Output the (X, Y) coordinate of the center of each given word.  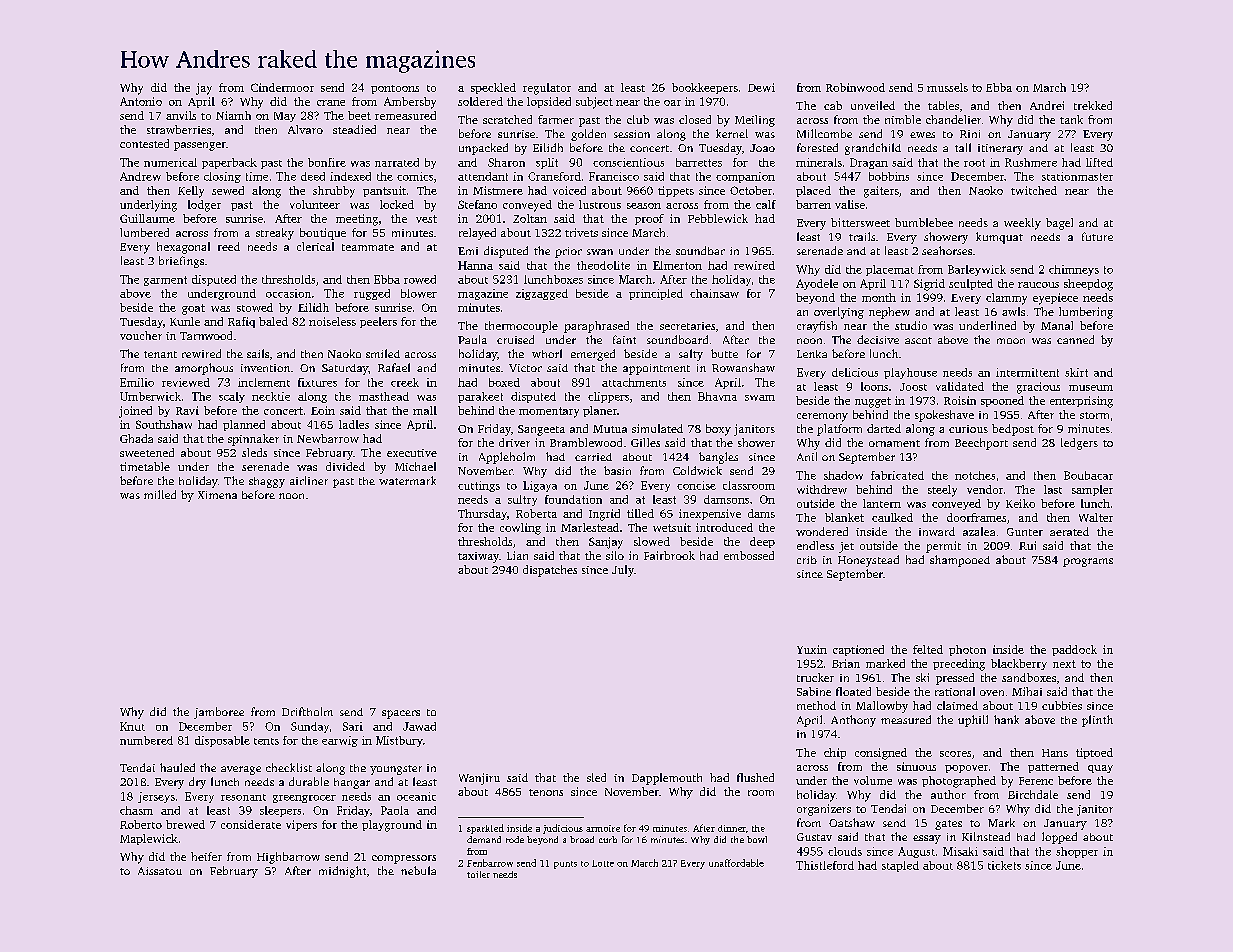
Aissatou (160, 871)
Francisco (614, 176)
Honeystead (868, 561)
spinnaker (253, 440)
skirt (1076, 372)
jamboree (219, 713)
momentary (549, 412)
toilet (478, 874)
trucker (815, 677)
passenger (200, 146)
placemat (890, 270)
